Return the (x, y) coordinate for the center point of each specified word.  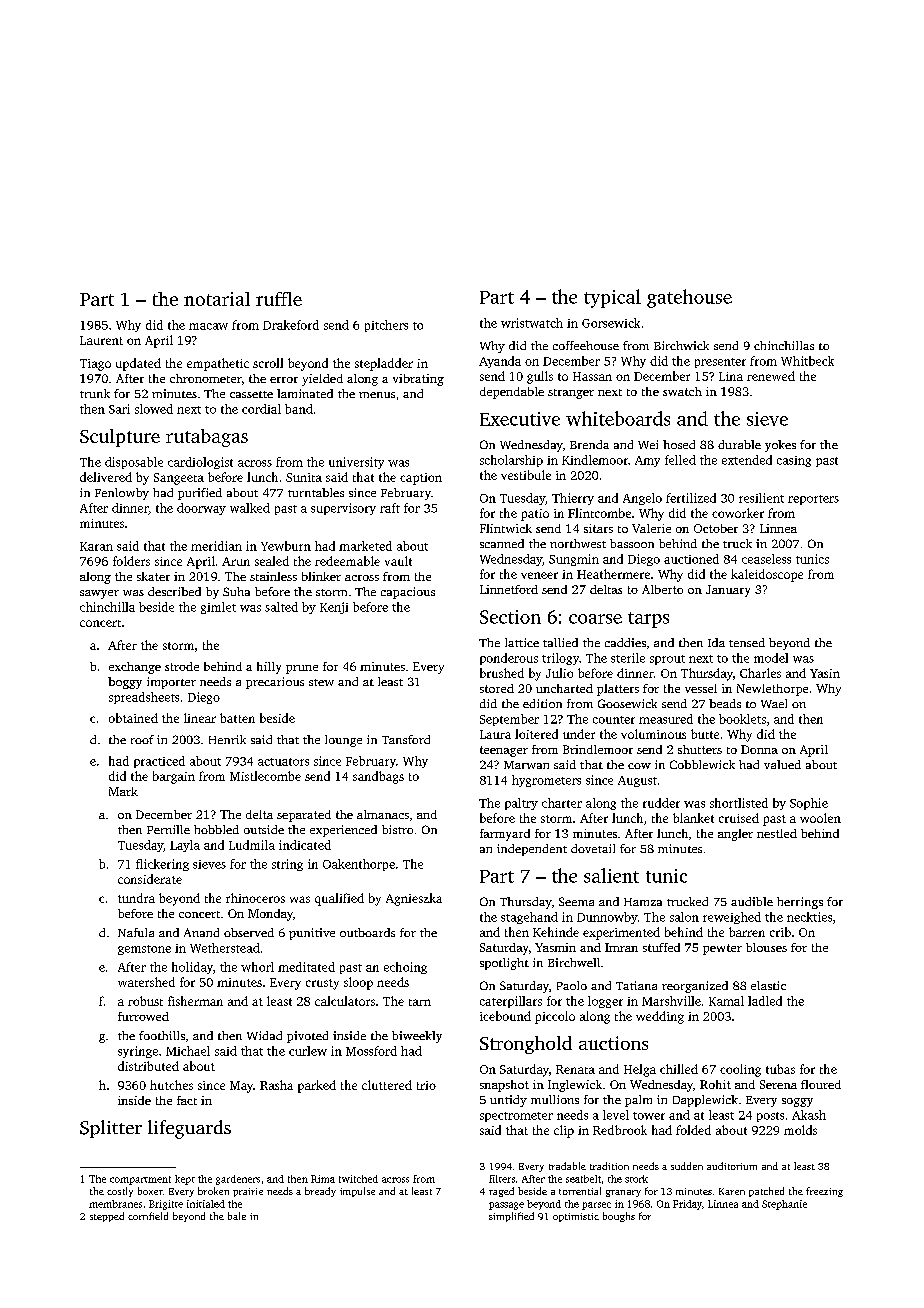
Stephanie (784, 1205)
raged (501, 1192)
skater (153, 576)
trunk (95, 393)
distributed (148, 1066)
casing (794, 461)
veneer (539, 575)
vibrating (418, 380)
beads (725, 703)
